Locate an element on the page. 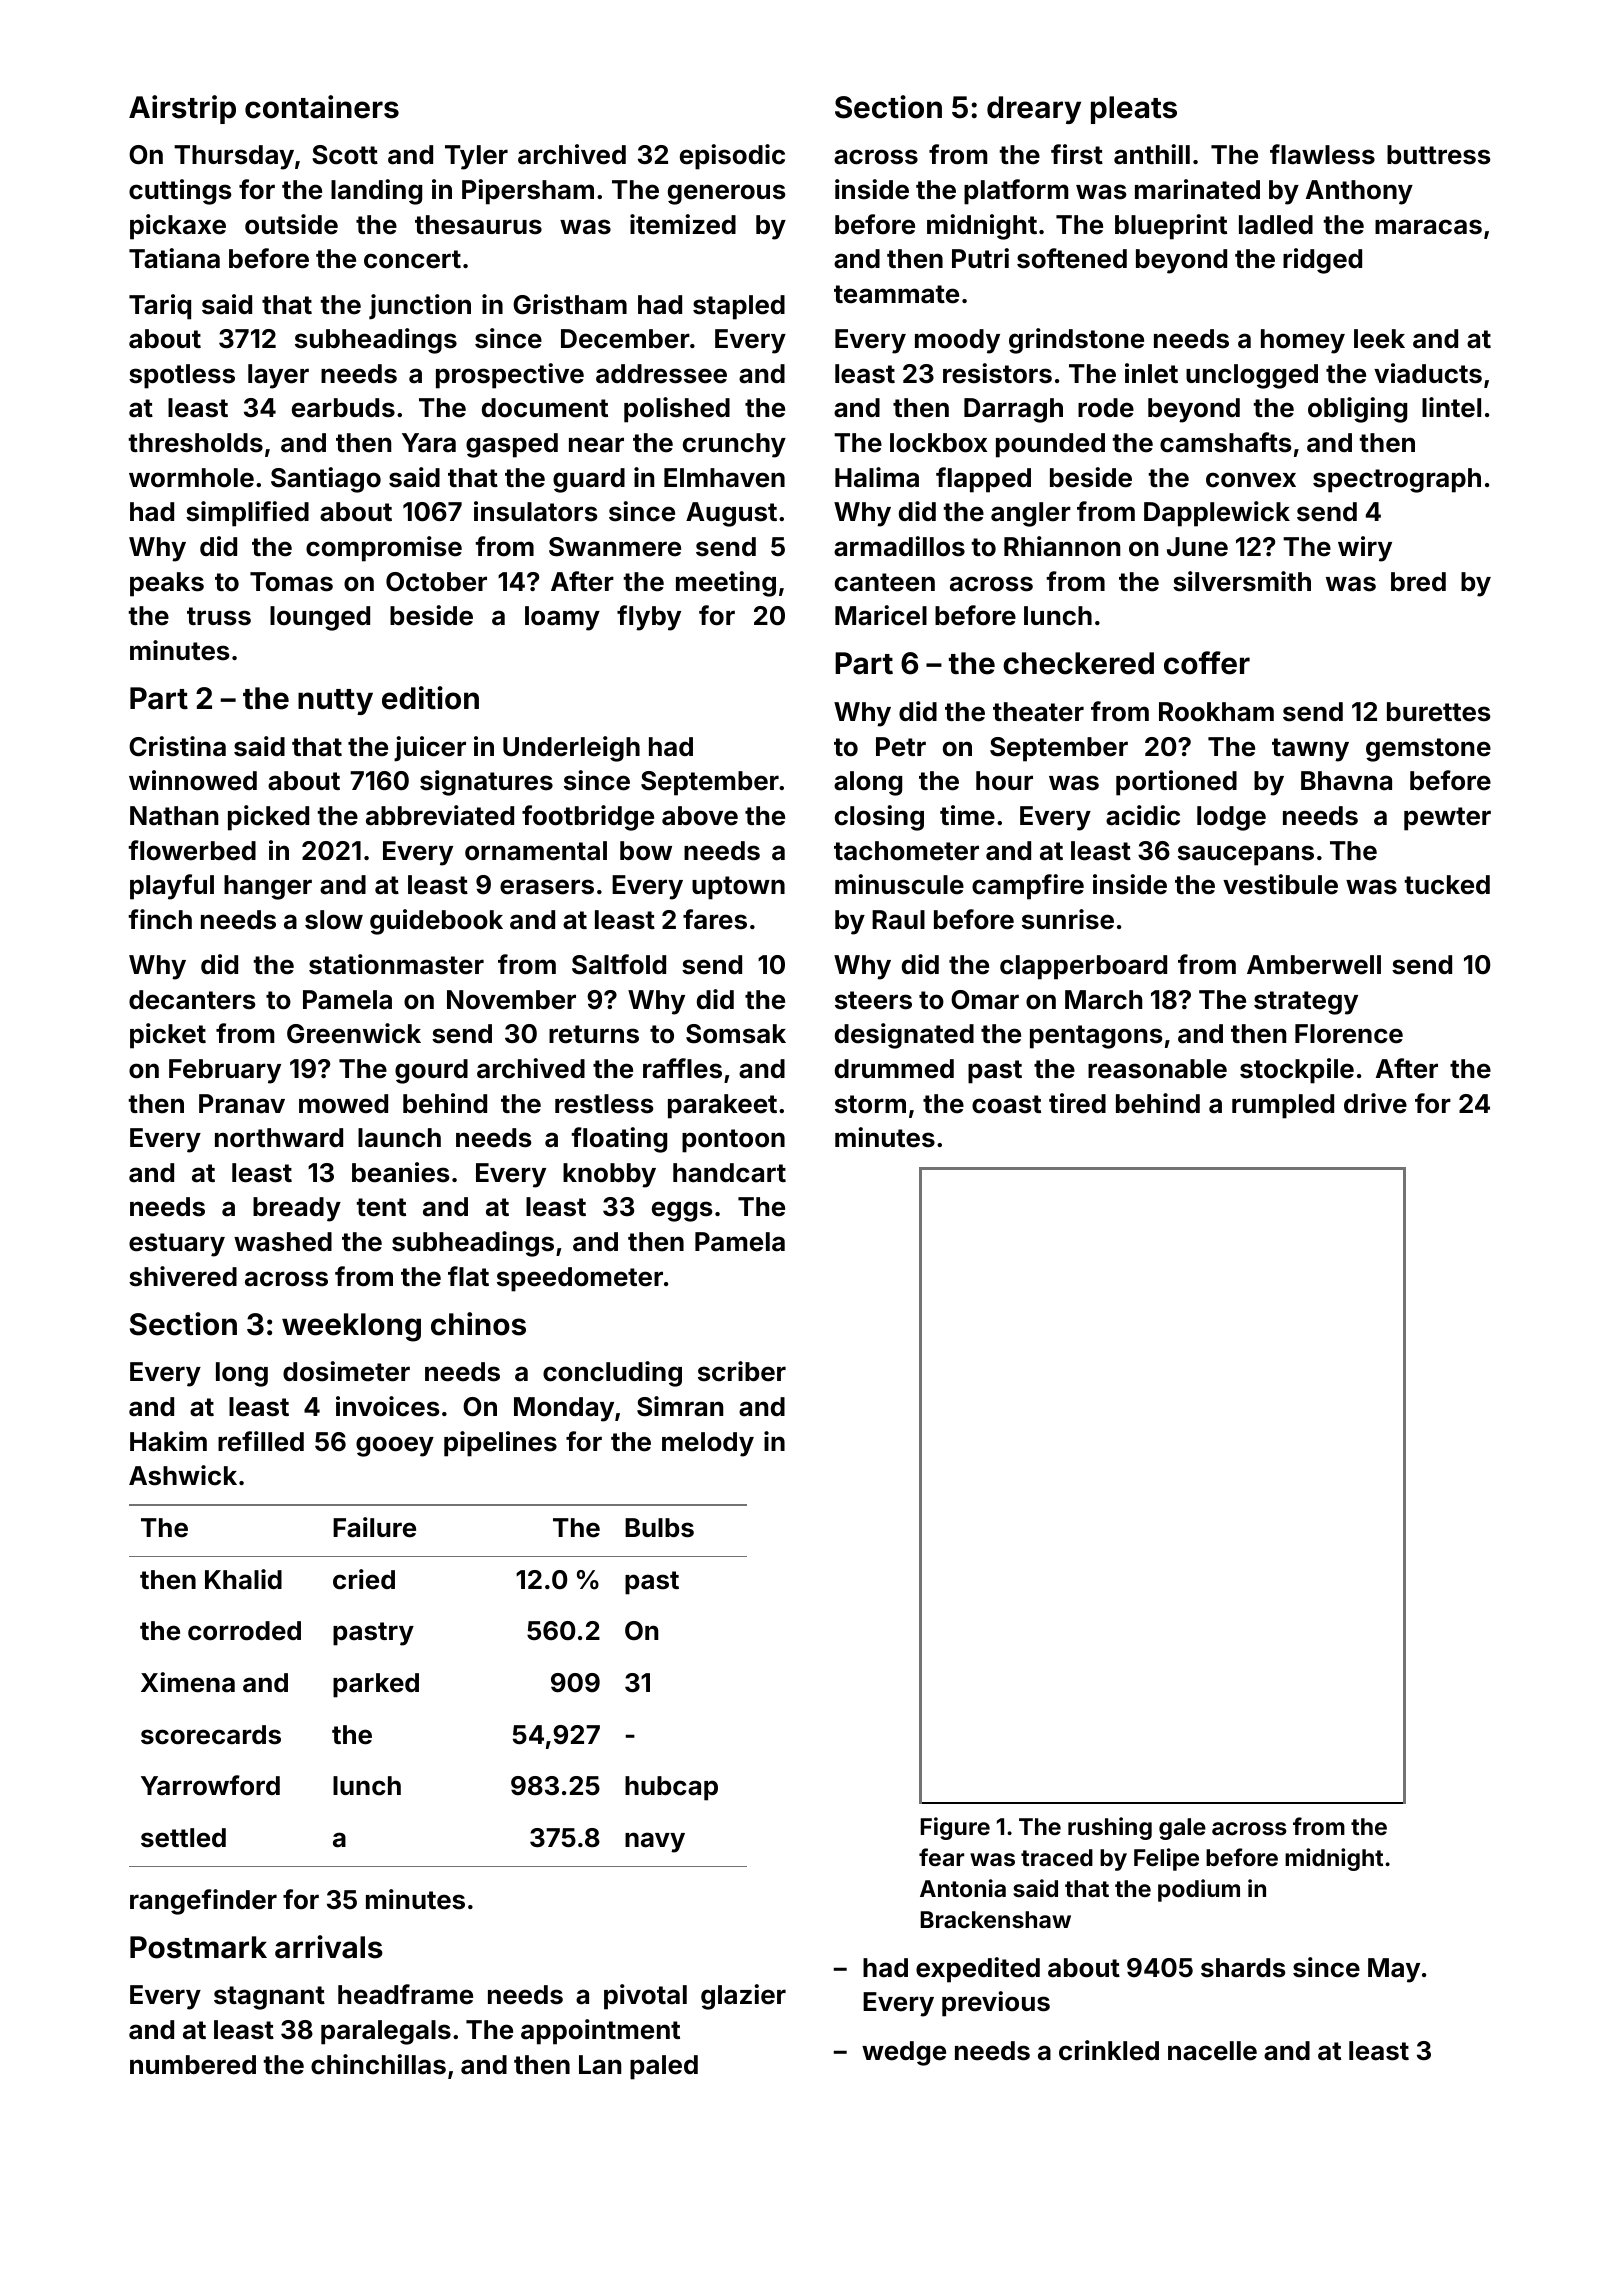 The height and width of the page is (2292, 1620). Somsak is located at coordinates (736, 1034).
